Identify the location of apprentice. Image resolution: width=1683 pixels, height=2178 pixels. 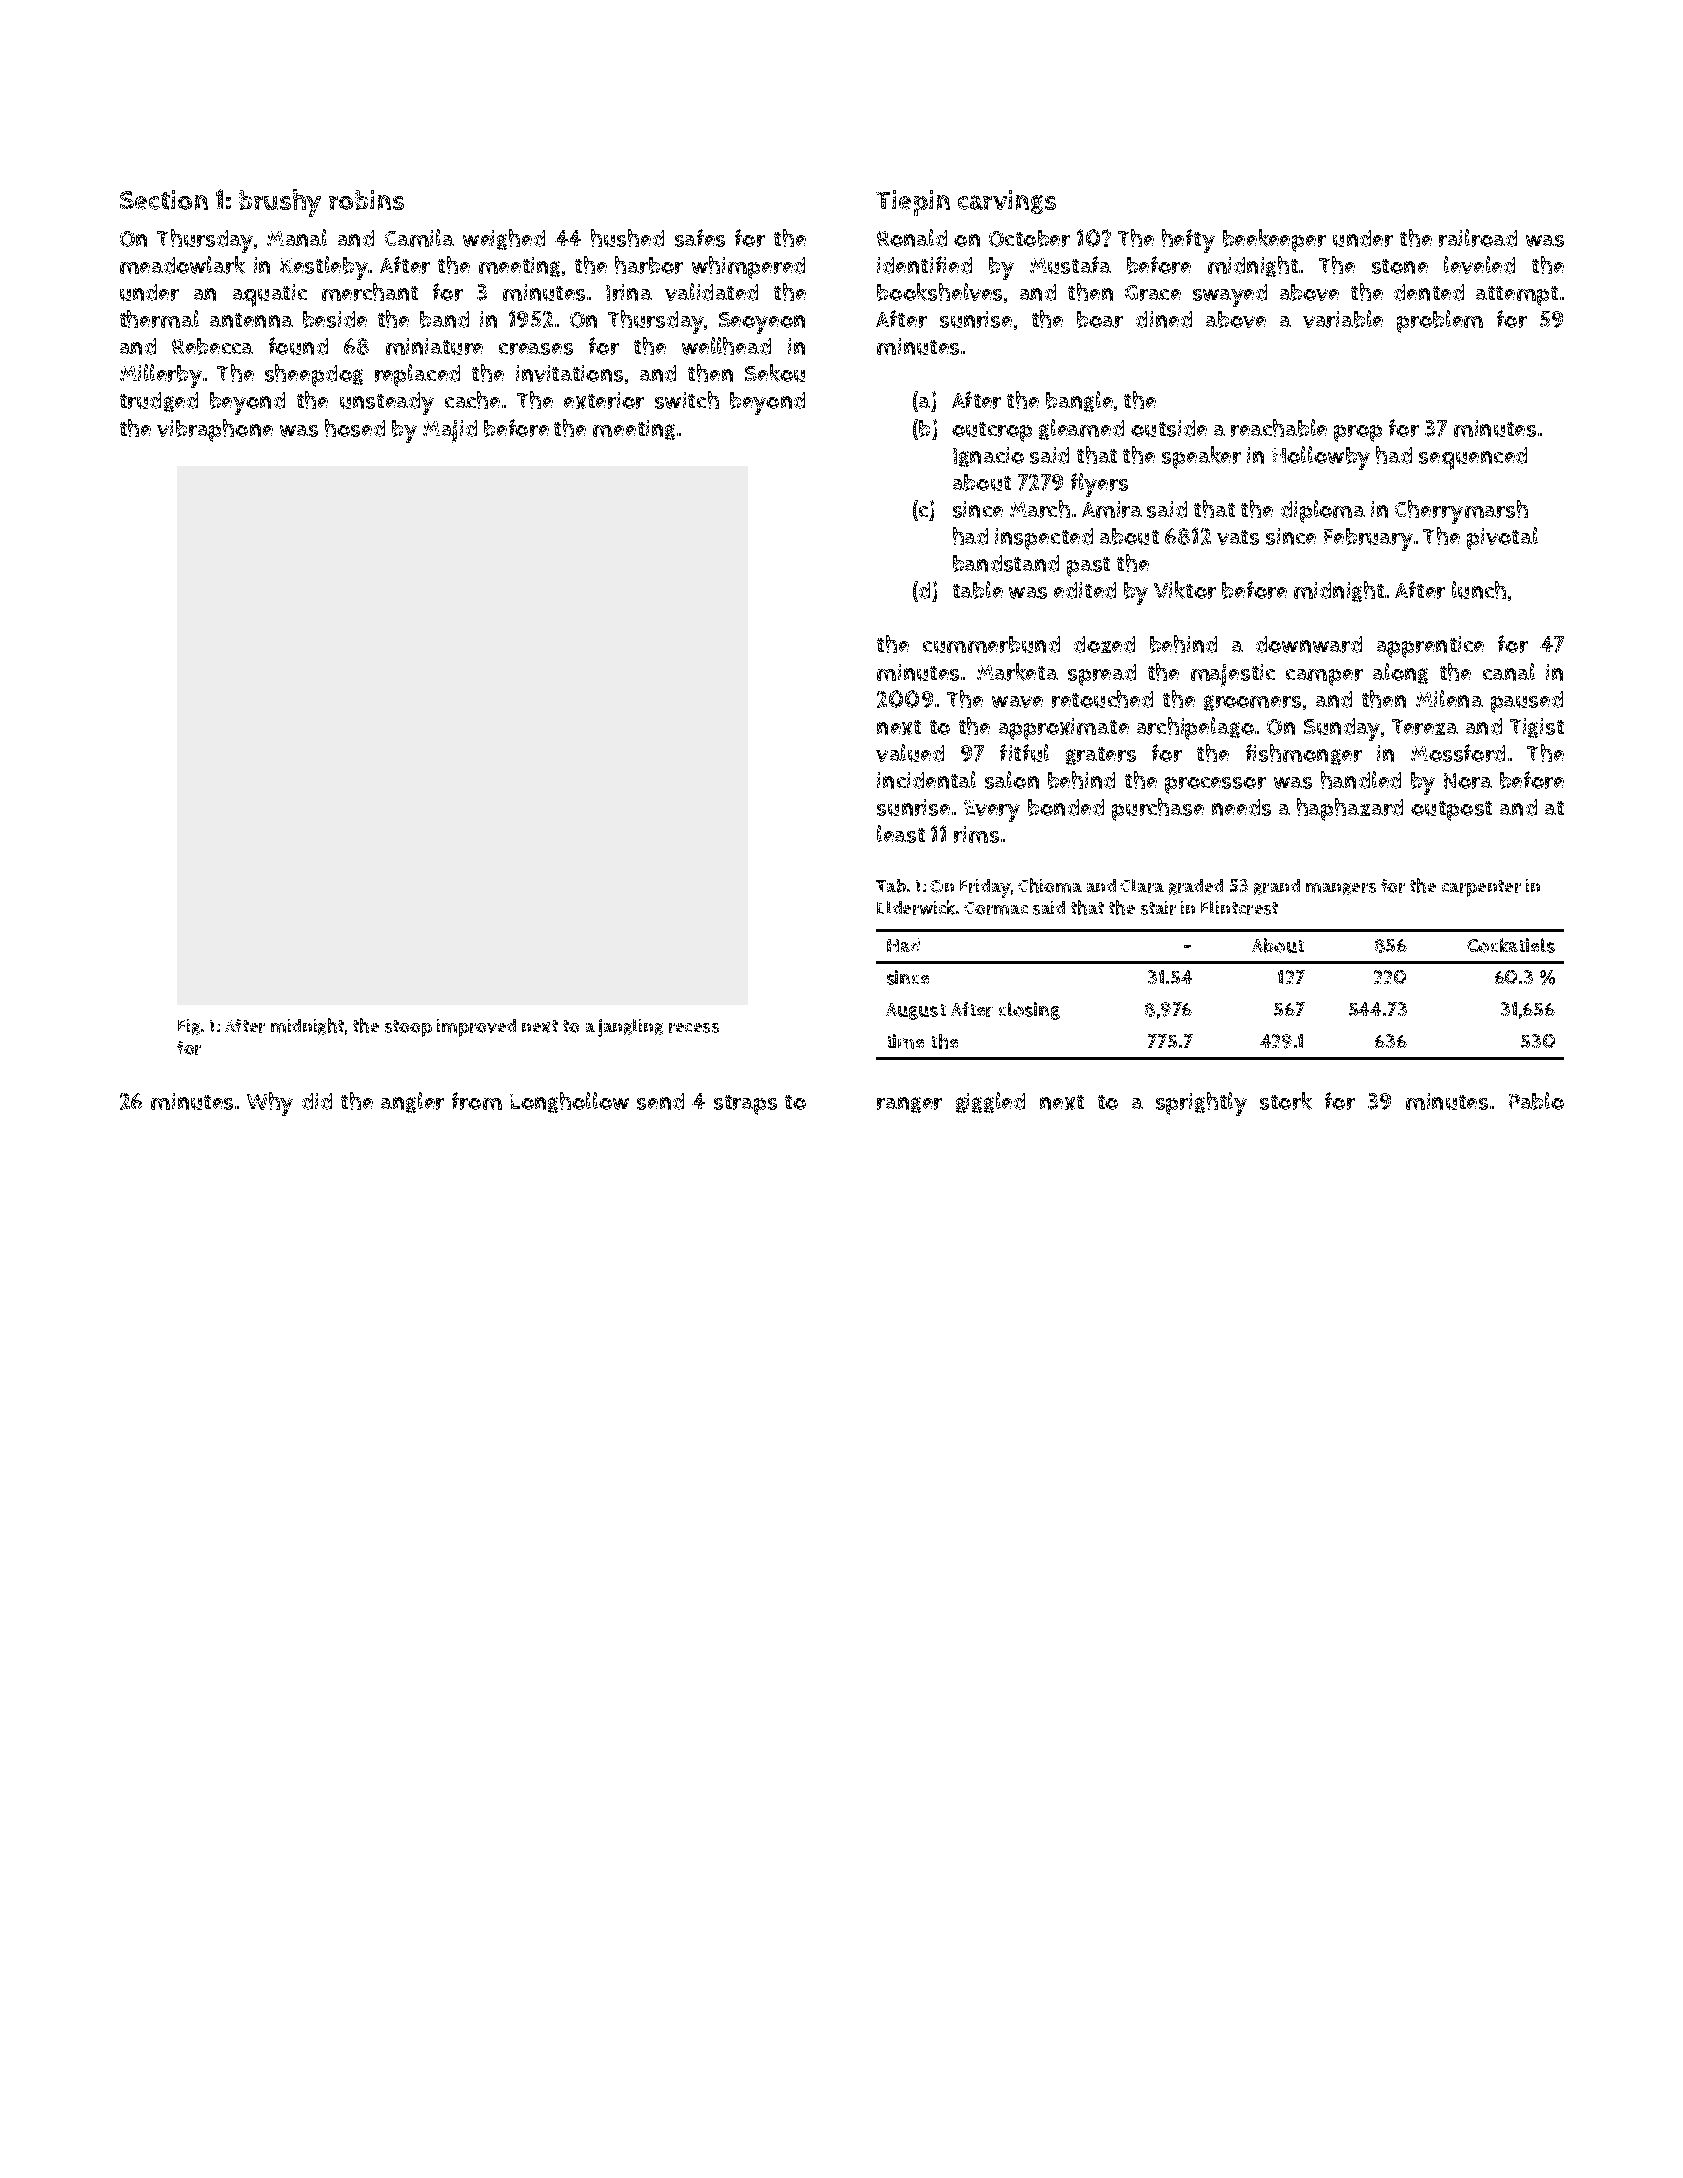
(1430, 647).
